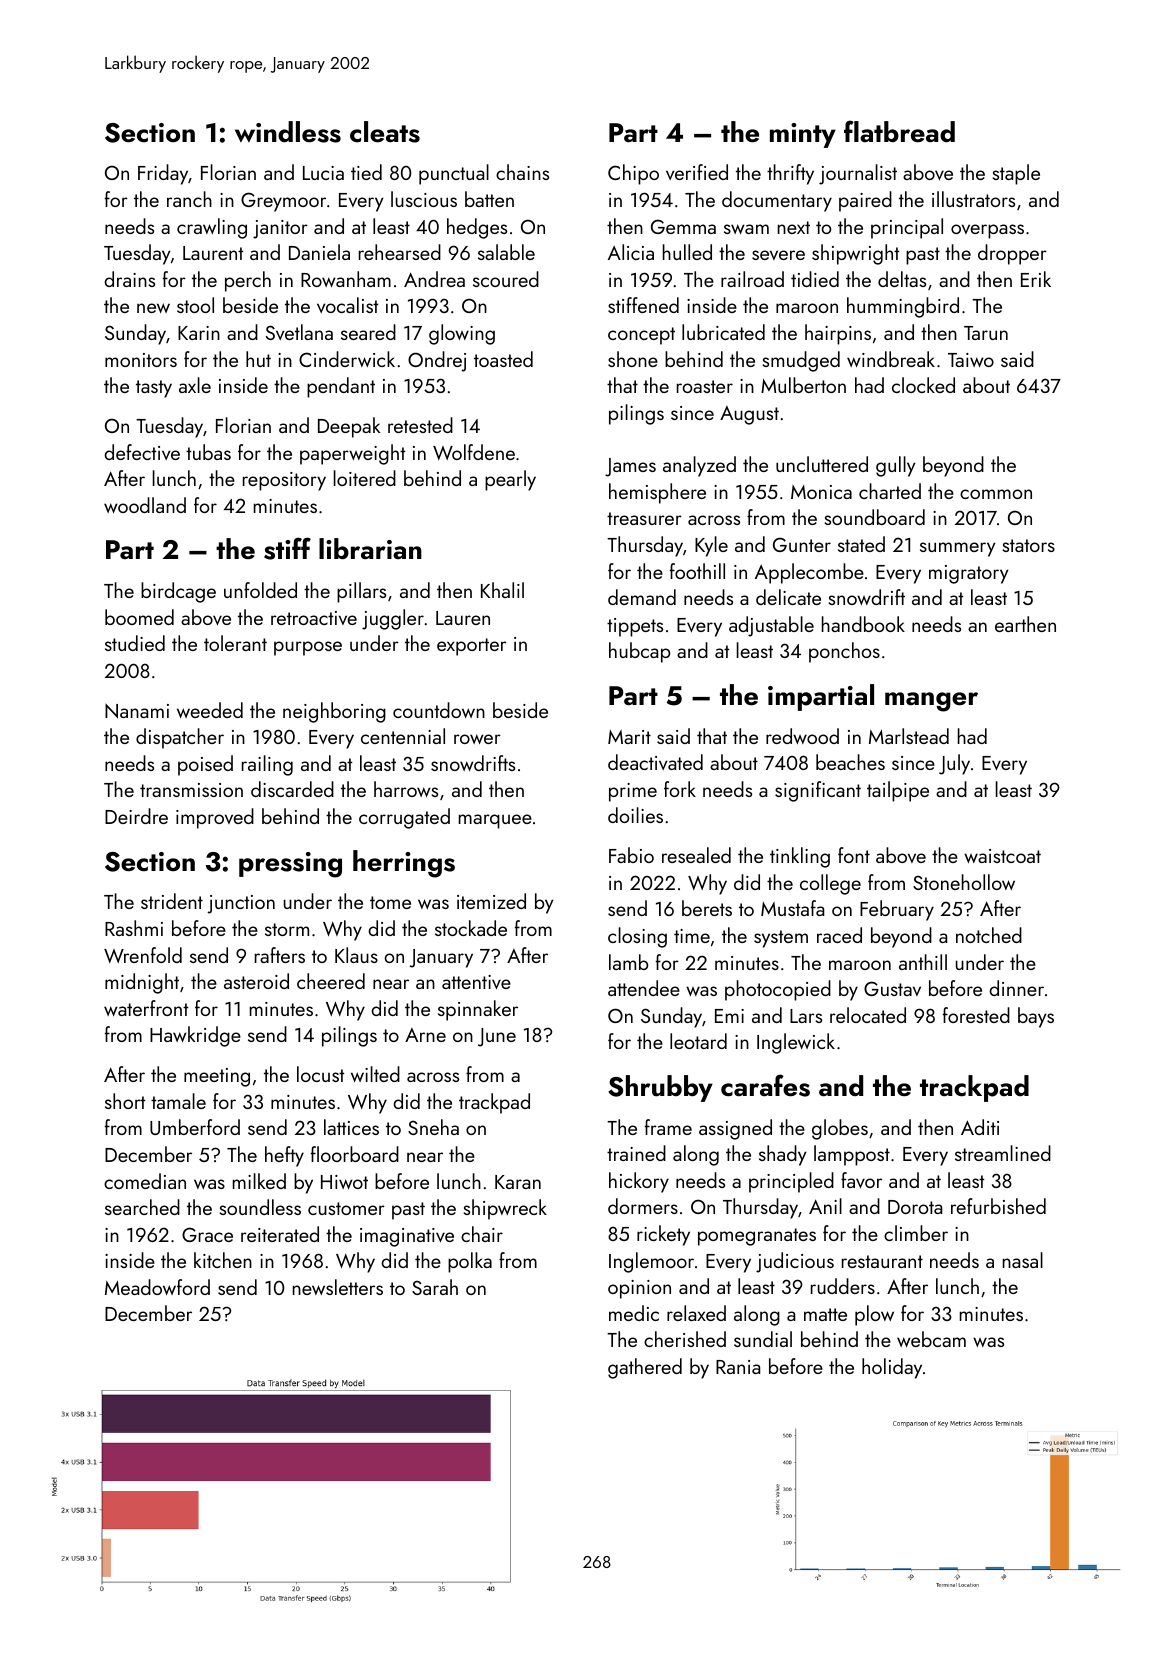 This screenshot has width=1165, height=1654. What do you see at coordinates (802, 736) in the screenshot?
I see `redwood` at bounding box center [802, 736].
